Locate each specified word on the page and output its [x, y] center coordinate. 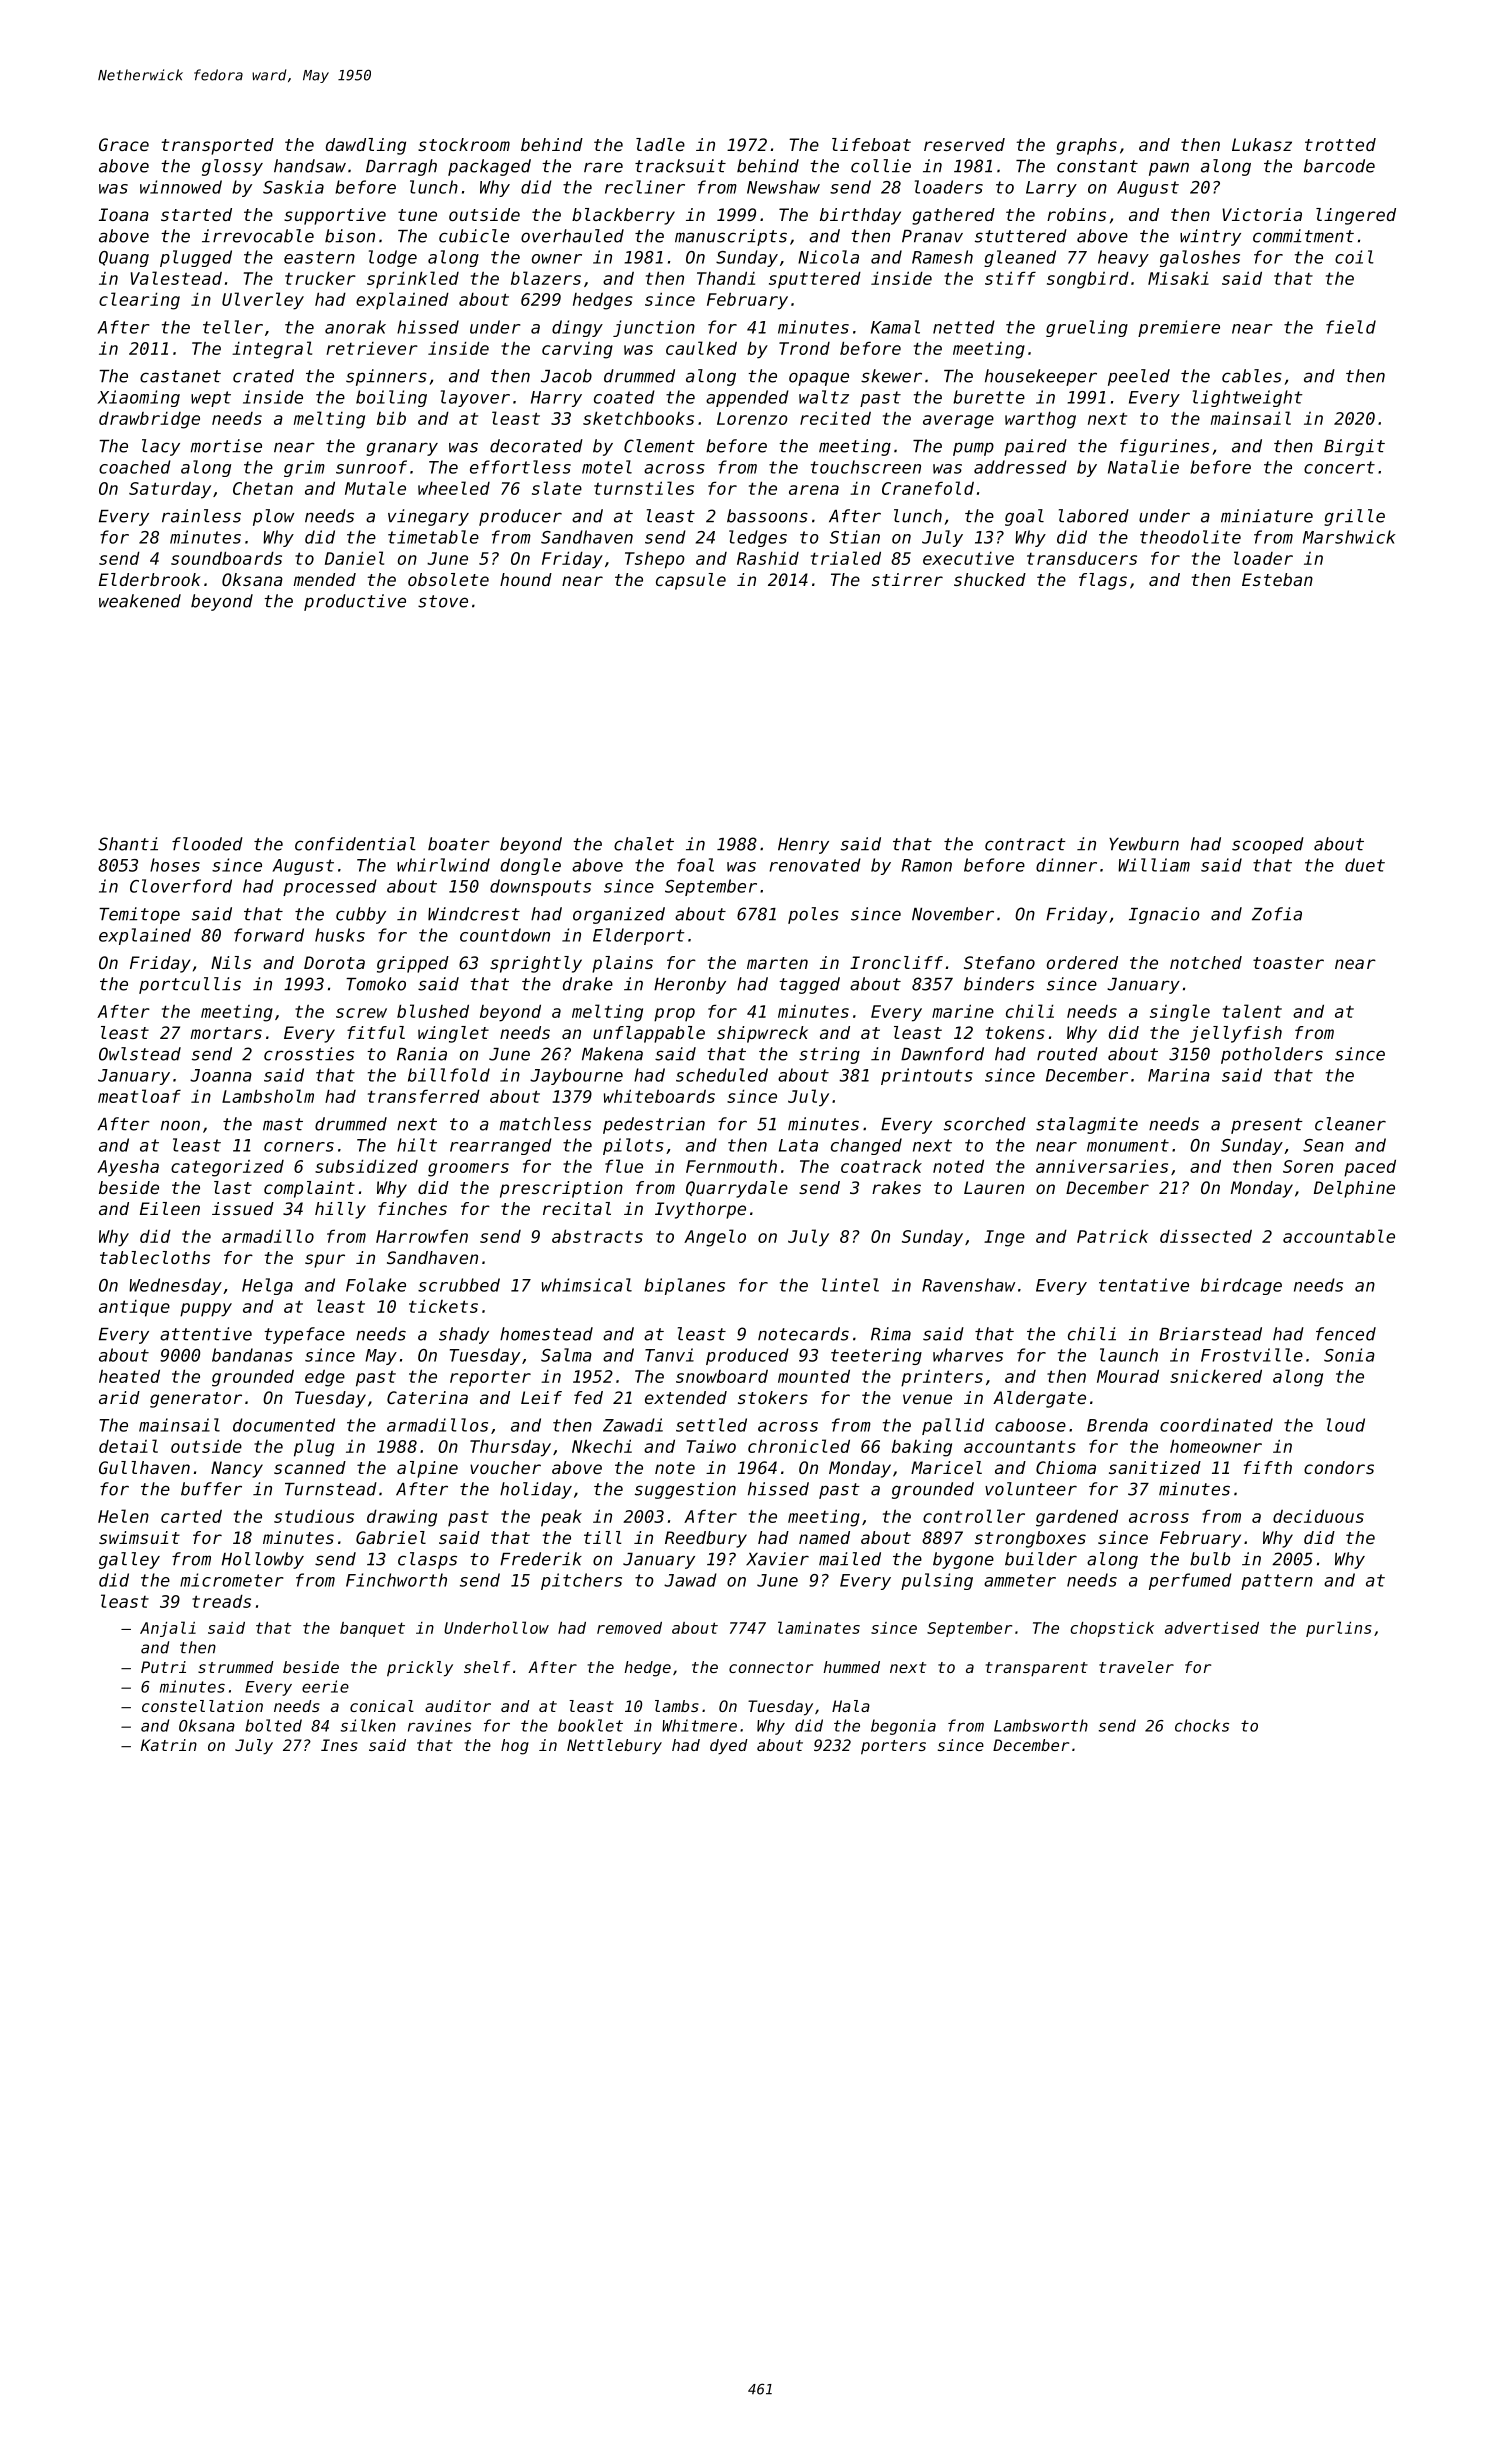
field [1351, 327]
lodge [393, 258]
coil [1354, 257]
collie [881, 166]
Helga [267, 1286]
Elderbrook [149, 579]
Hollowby [263, 1560]
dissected [1206, 1236]
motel [607, 467]
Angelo [715, 1238]
